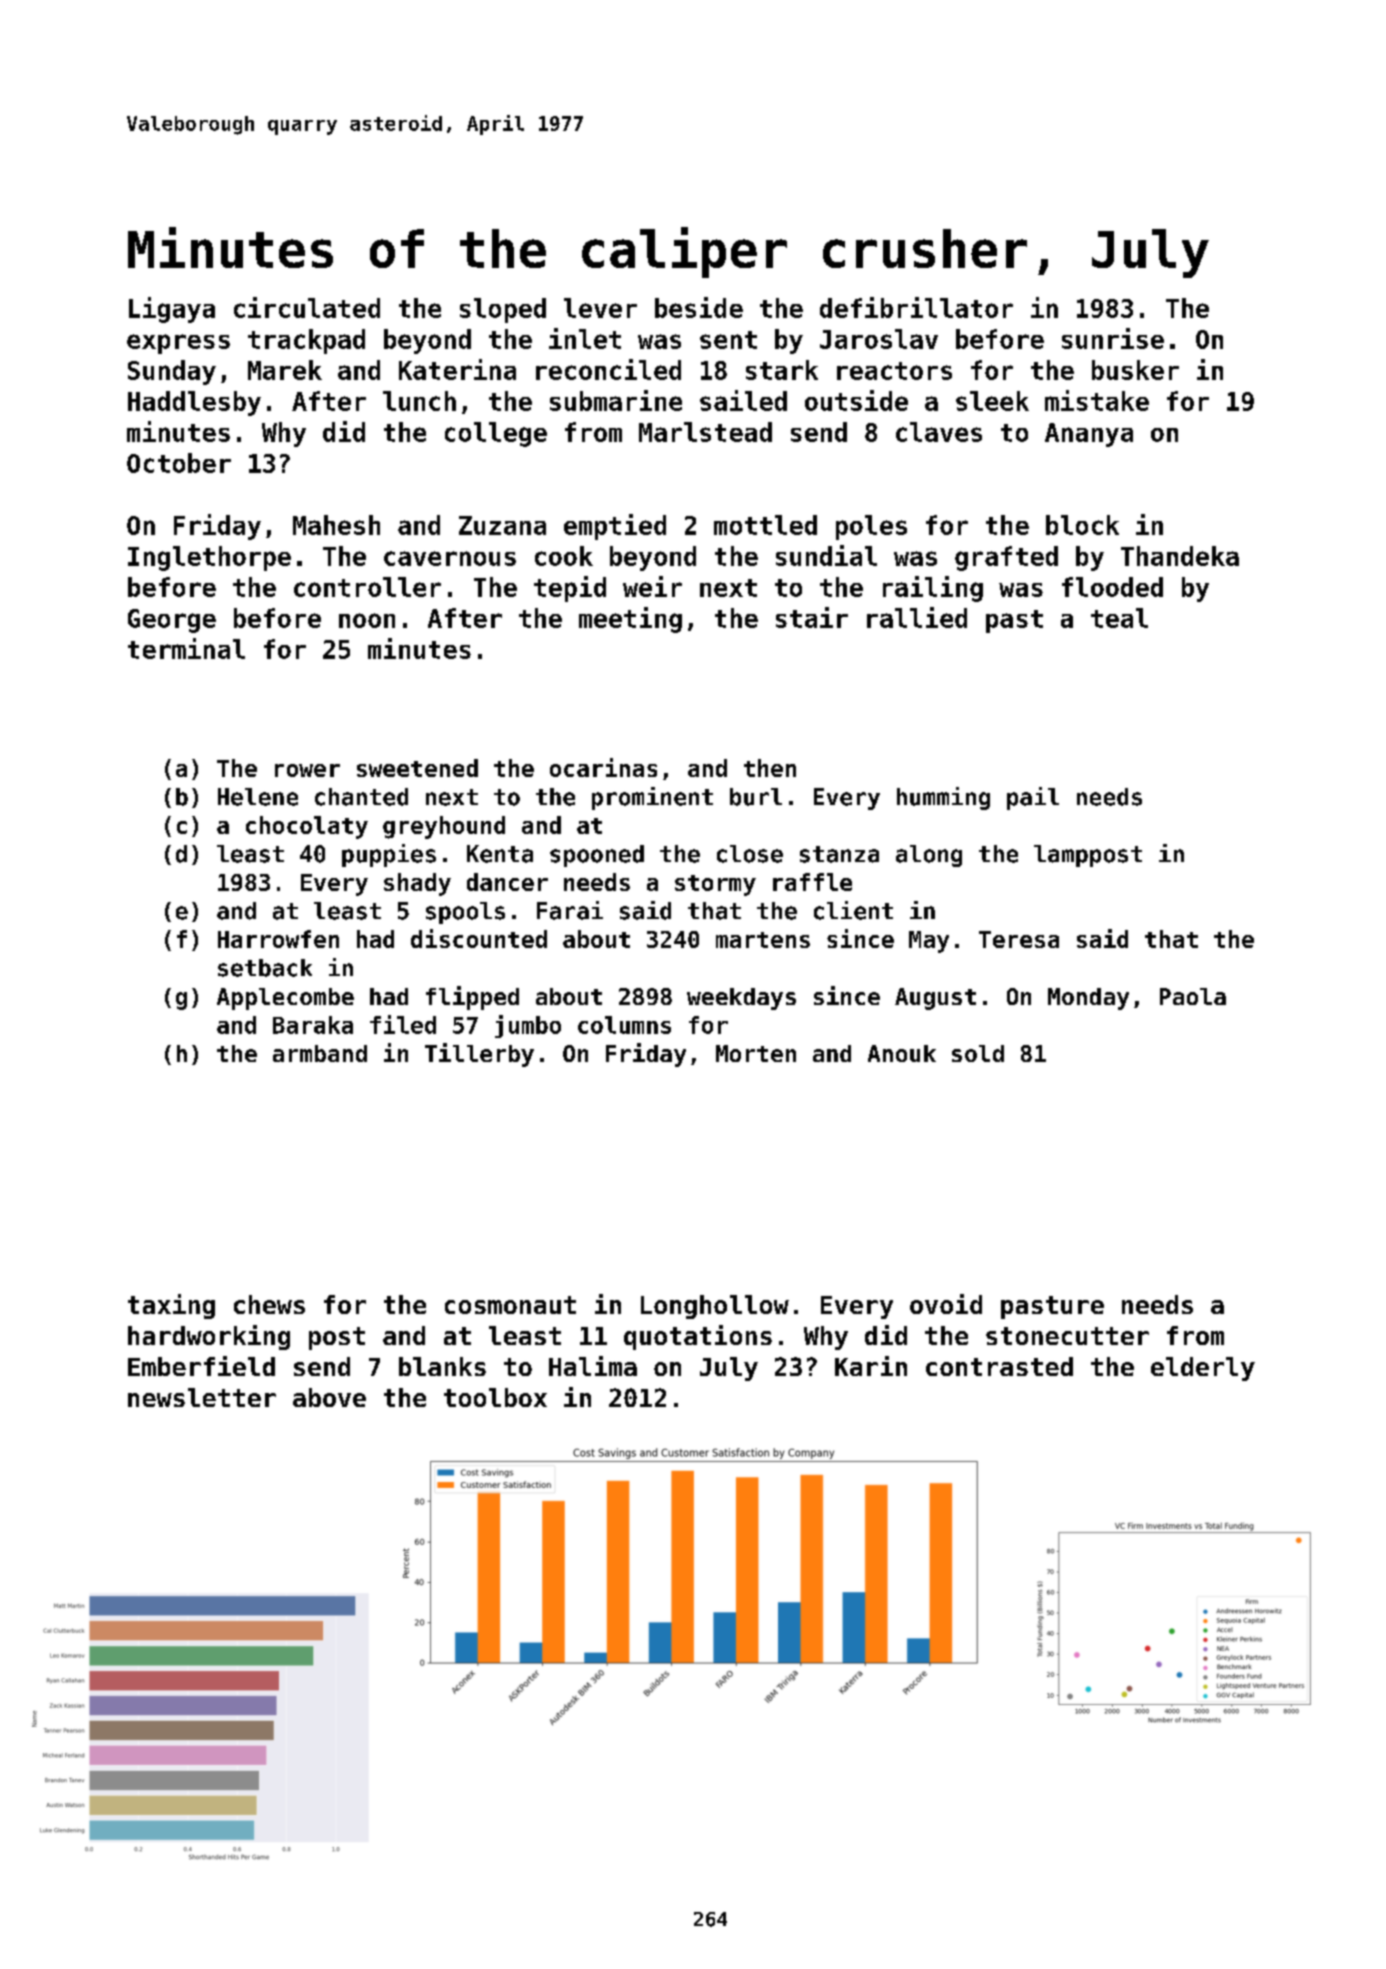 The height and width of the document is (1969, 1386). Describe the element at coordinates (171, 1306) in the document. I see `taxing` at that location.
